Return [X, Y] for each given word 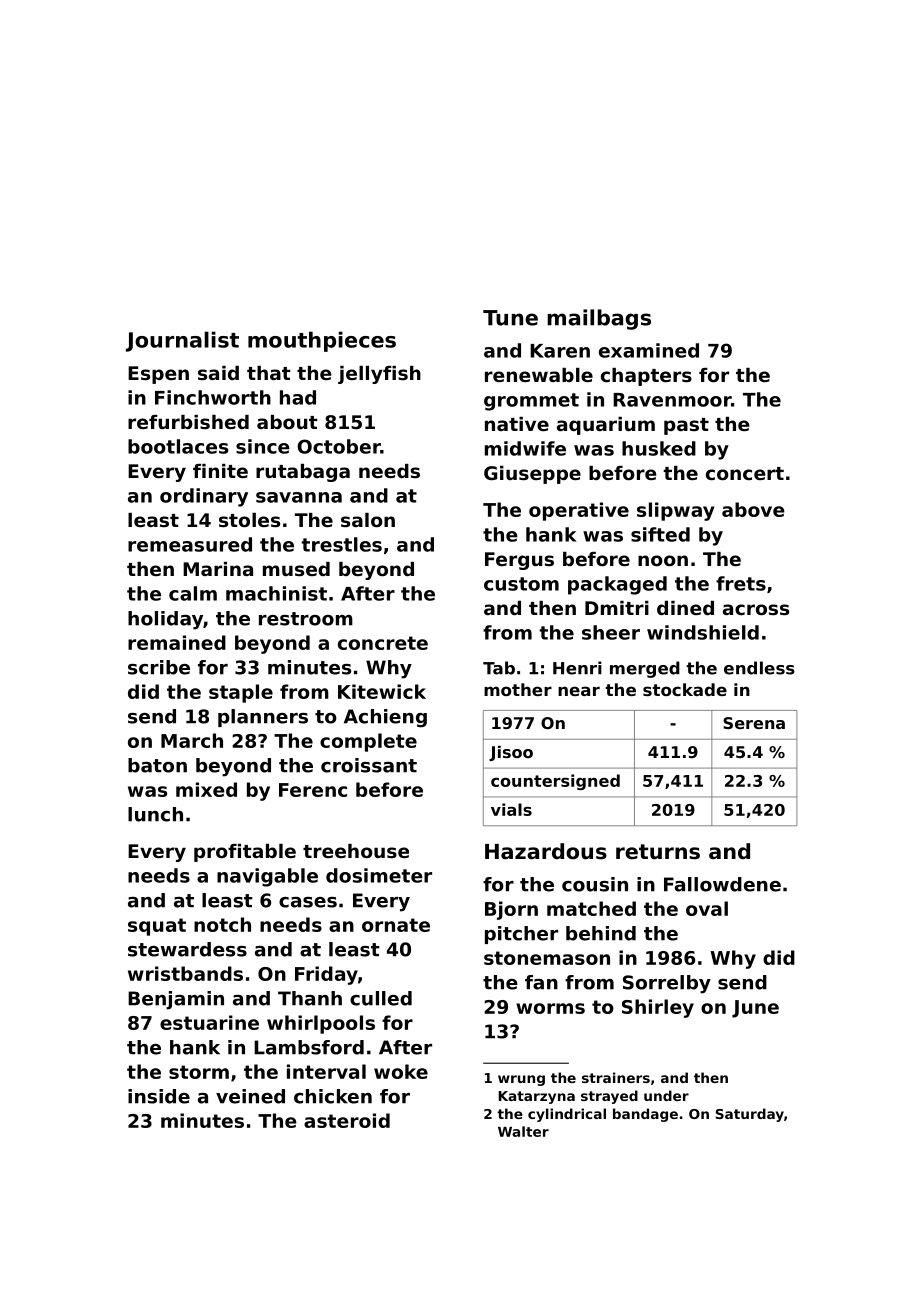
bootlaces [178, 446]
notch [222, 924]
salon [368, 520]
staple [241, 693]
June [755, 1009]
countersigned [555, 782]
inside [159, 1096]
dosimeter [379, 875]
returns [658, 852]
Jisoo [511, 753]
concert [745, 473]
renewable [539, 375]
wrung [521, 1080]
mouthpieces [322, 341]
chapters [646, 377]
